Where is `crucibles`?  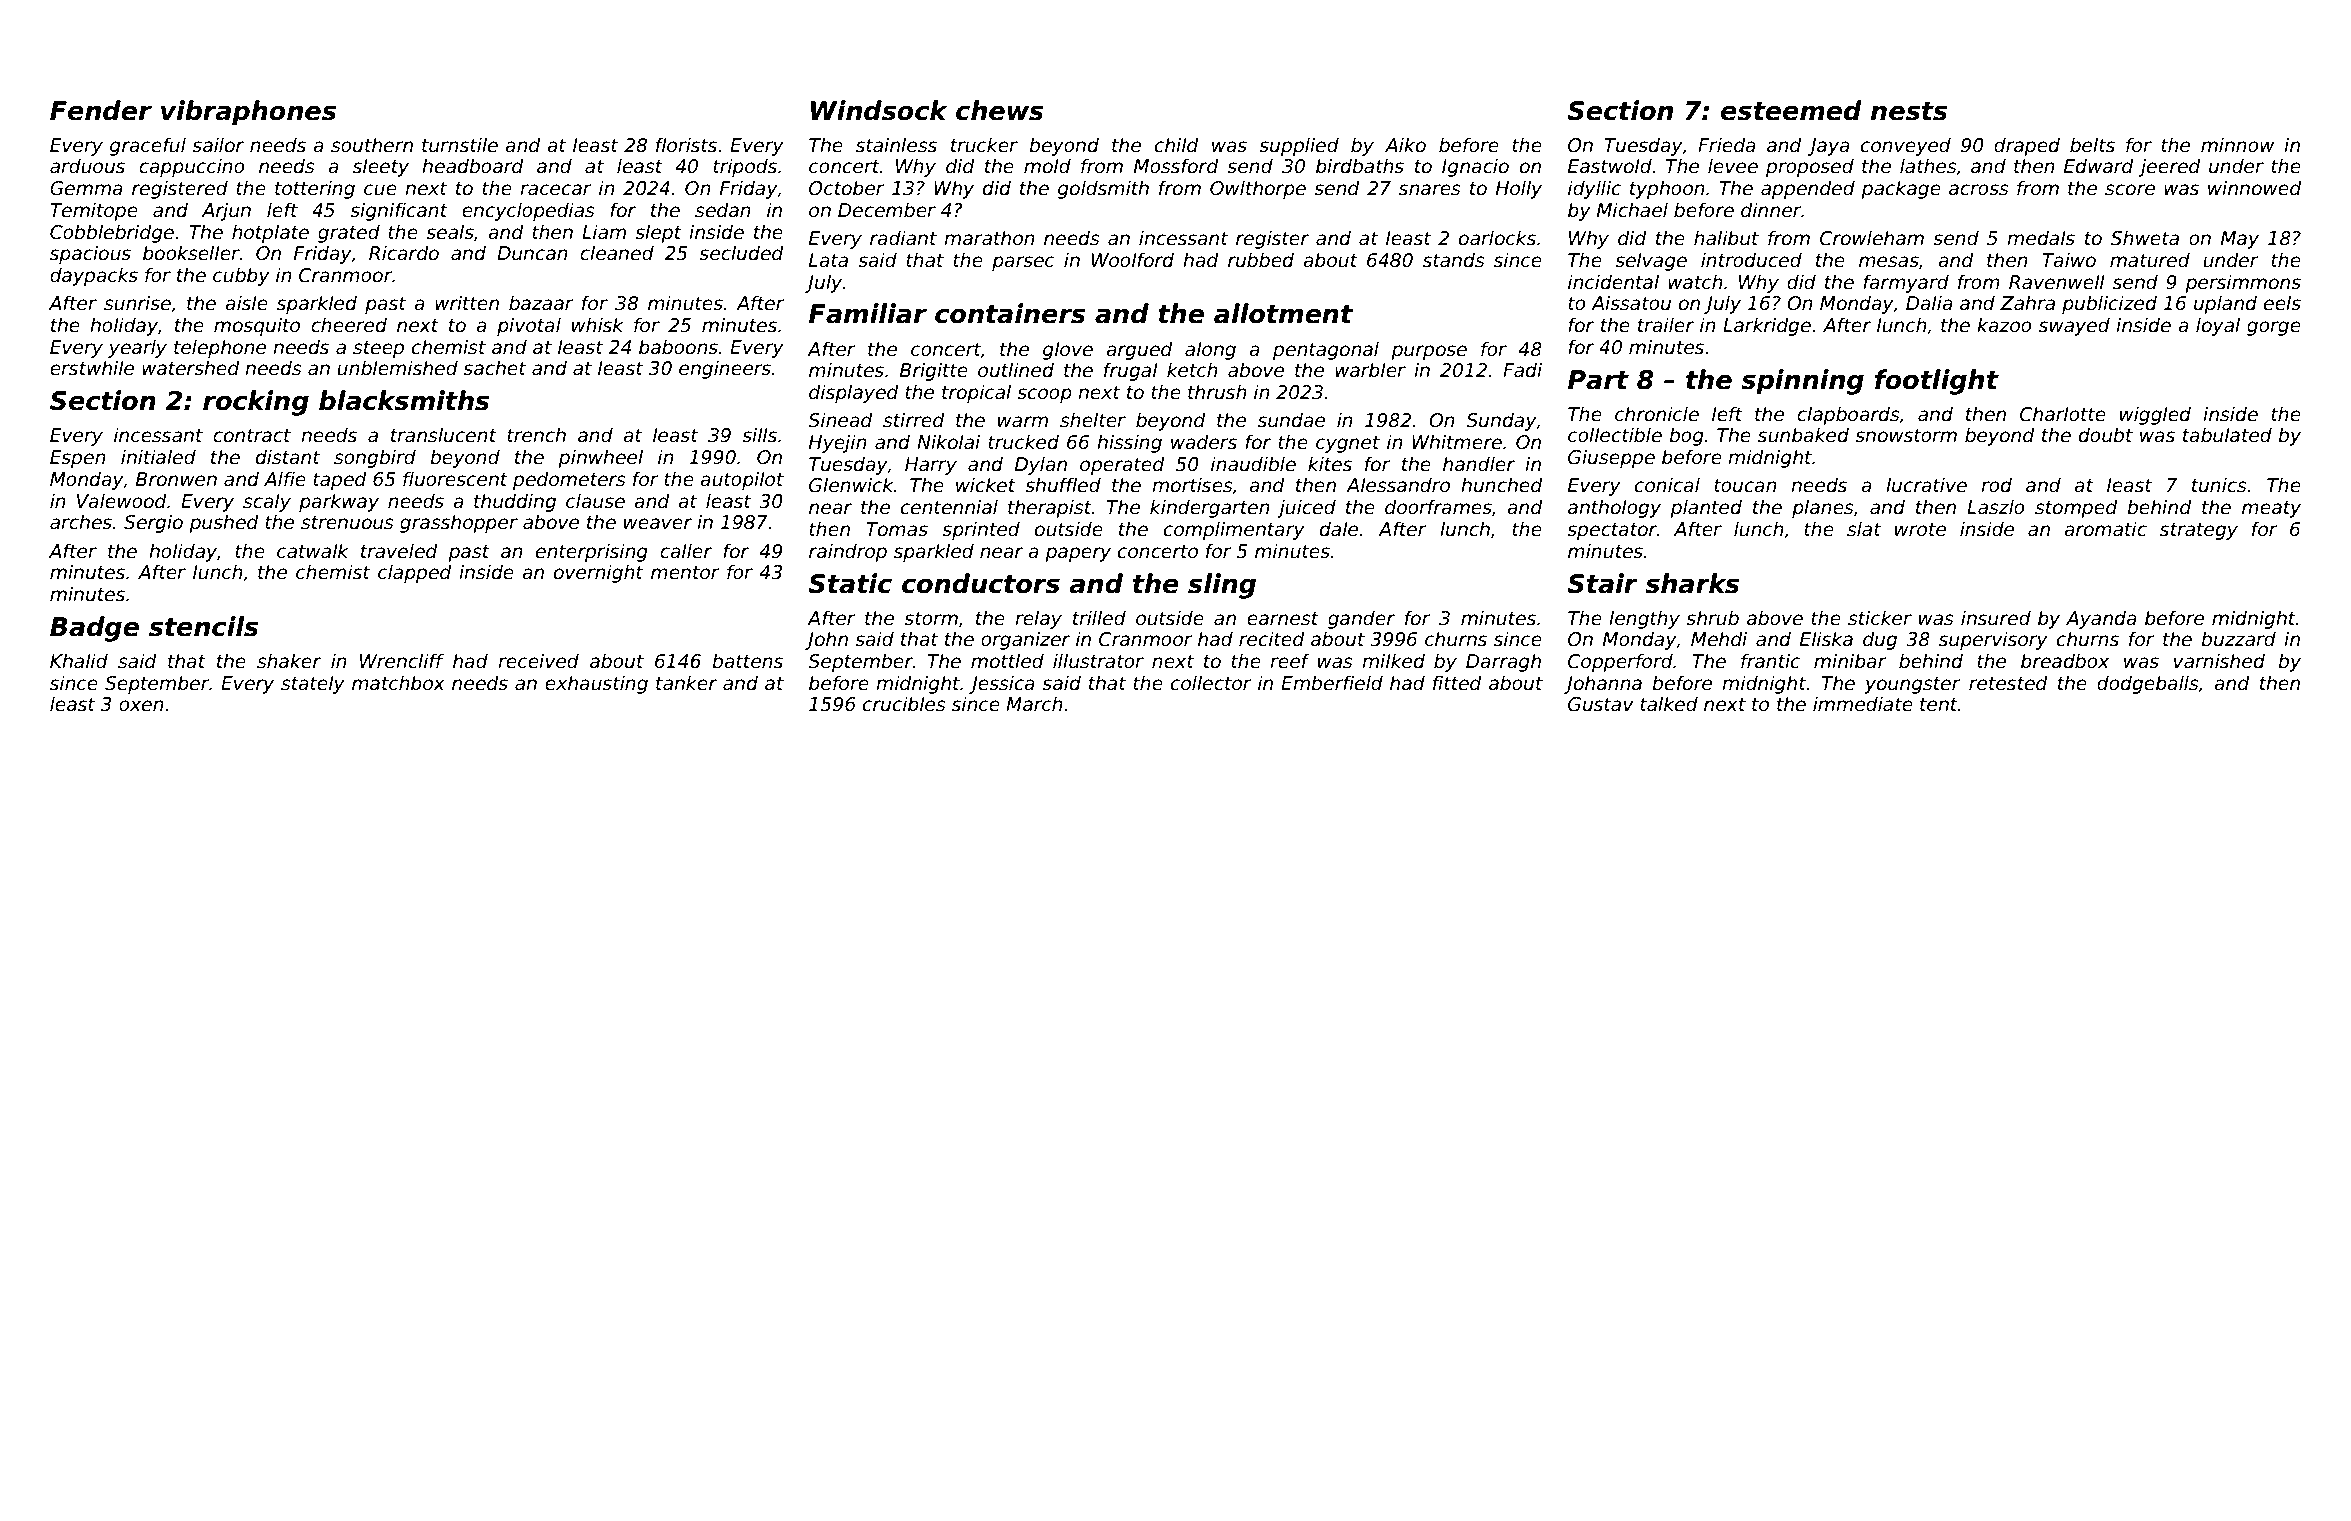 crucibles is located at coordinates (904, 704).
